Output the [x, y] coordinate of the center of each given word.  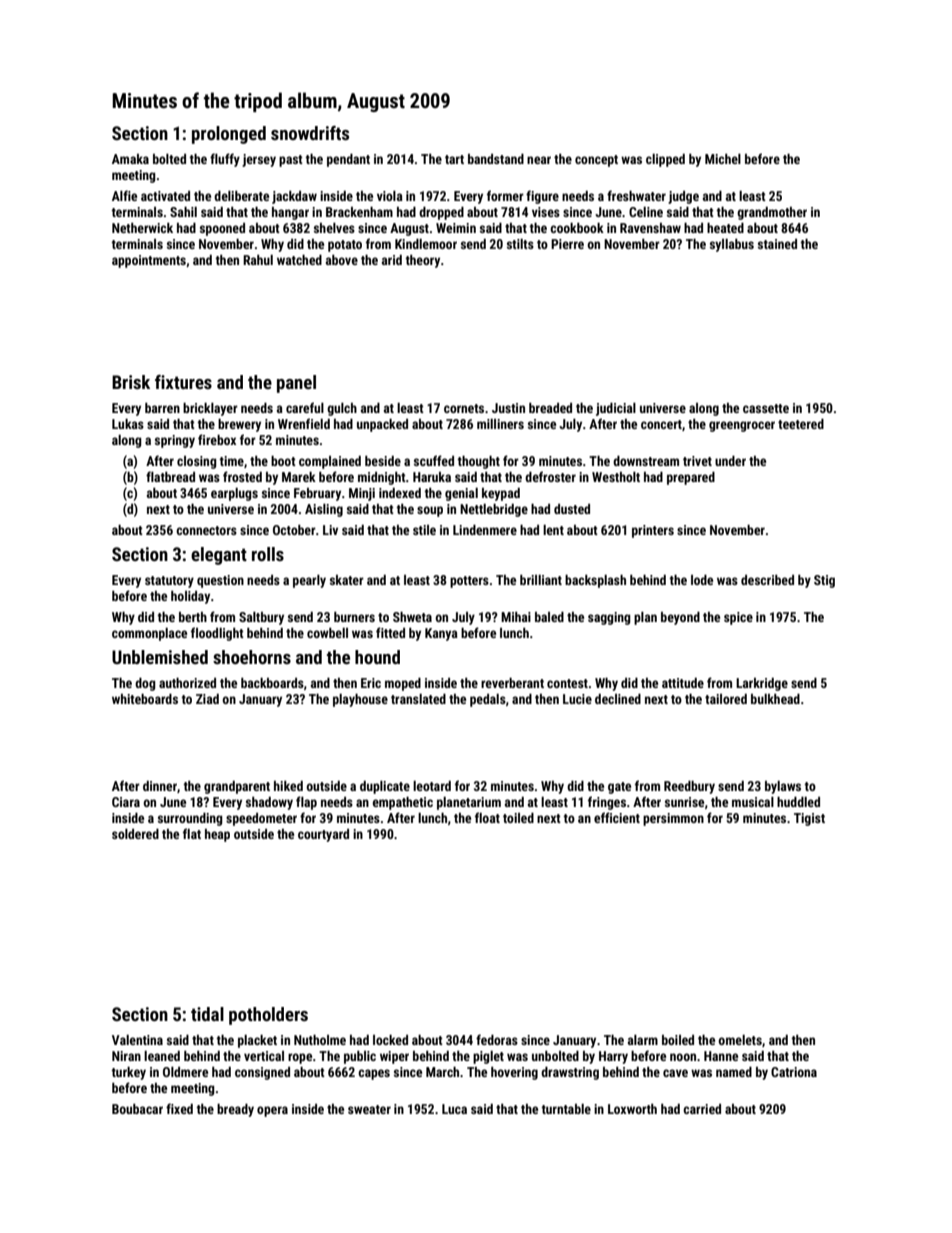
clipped [665, 160]
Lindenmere [485, 530]
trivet [697, 461]
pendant [348, 160]
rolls [268, 554]
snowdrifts [310, 133]
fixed [179, 1108]
